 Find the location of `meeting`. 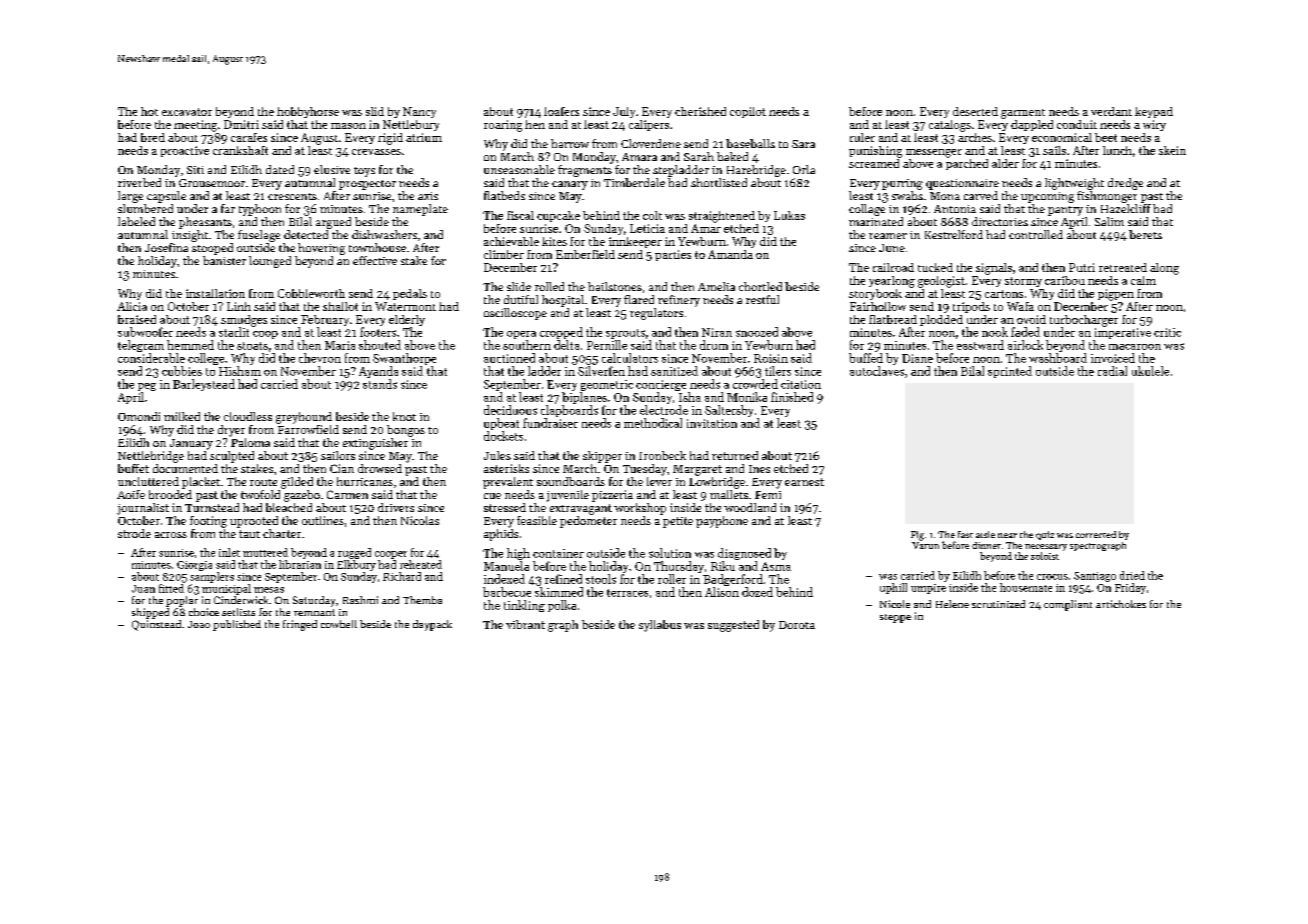

meeting is located at coordinates (195, 126).
